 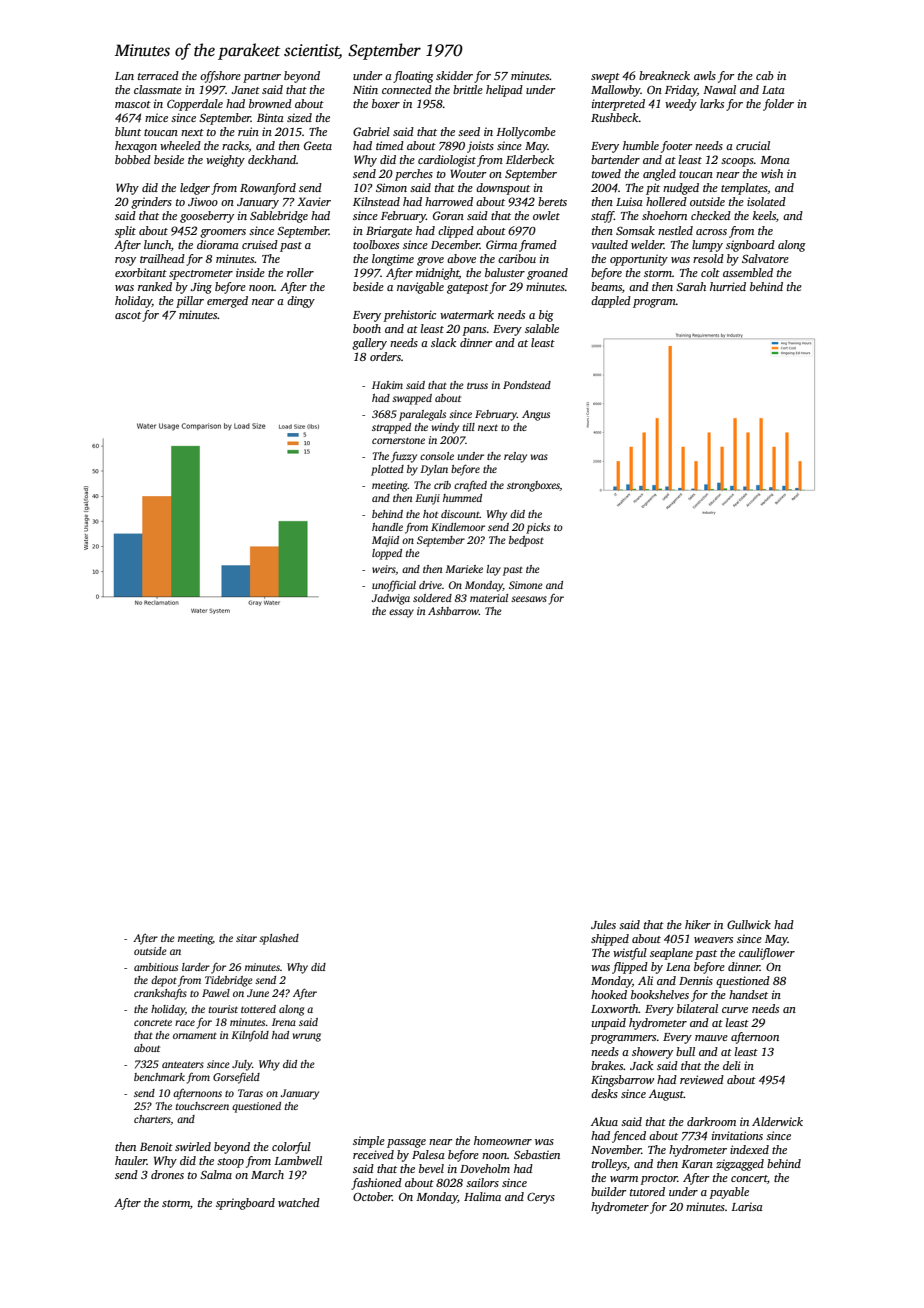 I want to click on Hollycombe, so click(x=526, y=133).
